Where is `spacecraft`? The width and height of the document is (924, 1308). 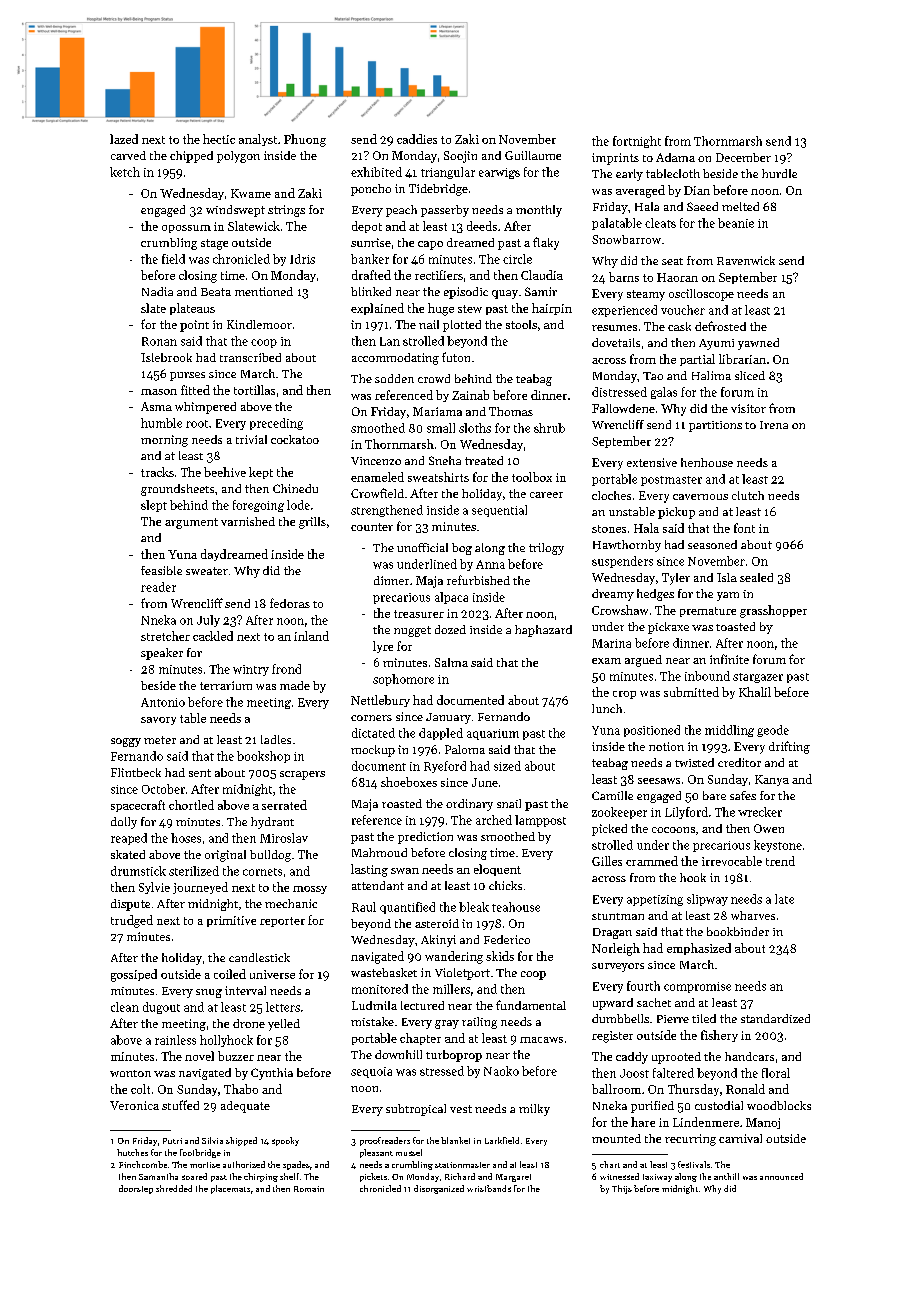
spacecraft is located at coordinates (138, 806).
